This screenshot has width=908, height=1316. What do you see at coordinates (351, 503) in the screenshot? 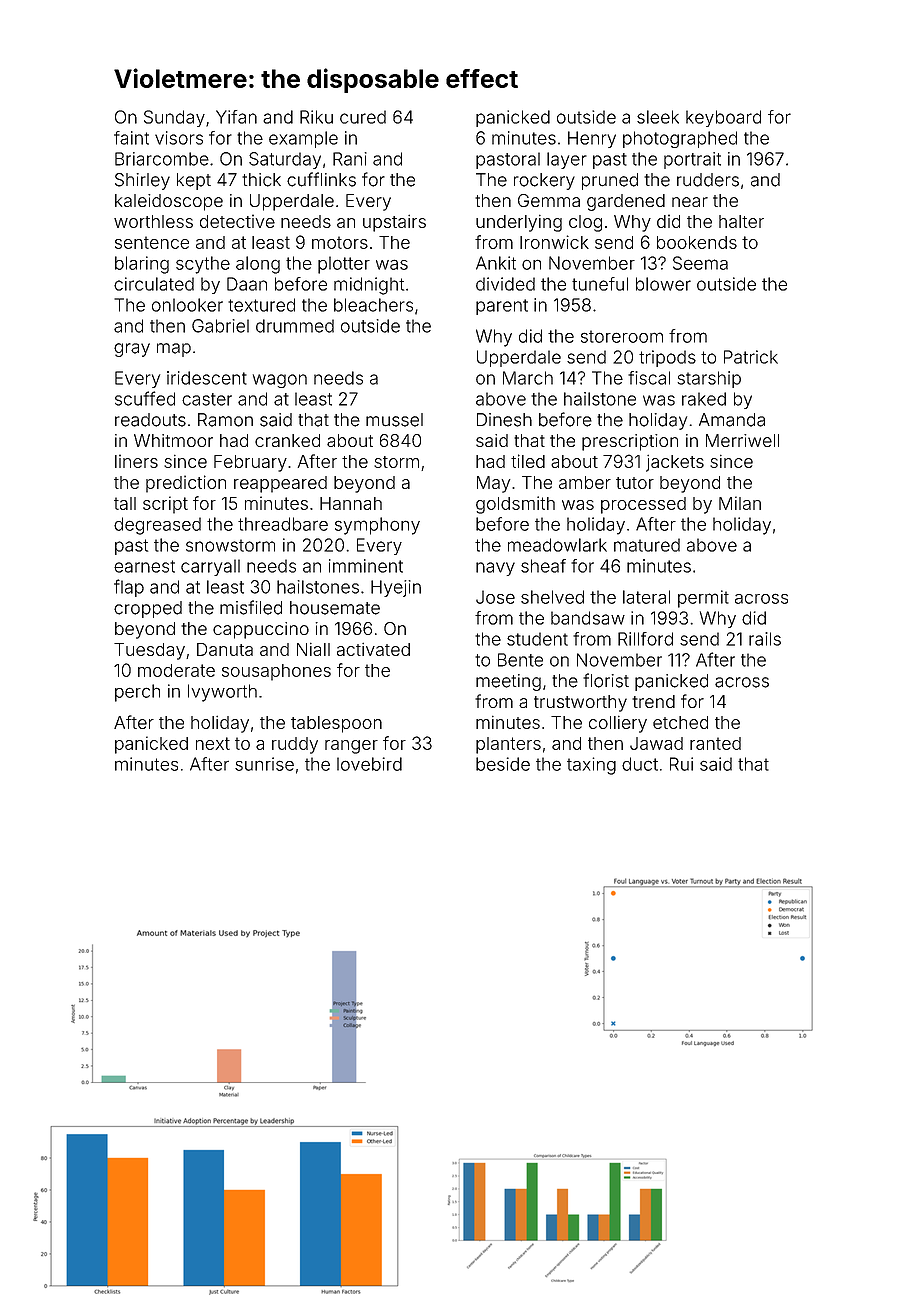
I see `Hannah` at bounding box center [351, 503].
